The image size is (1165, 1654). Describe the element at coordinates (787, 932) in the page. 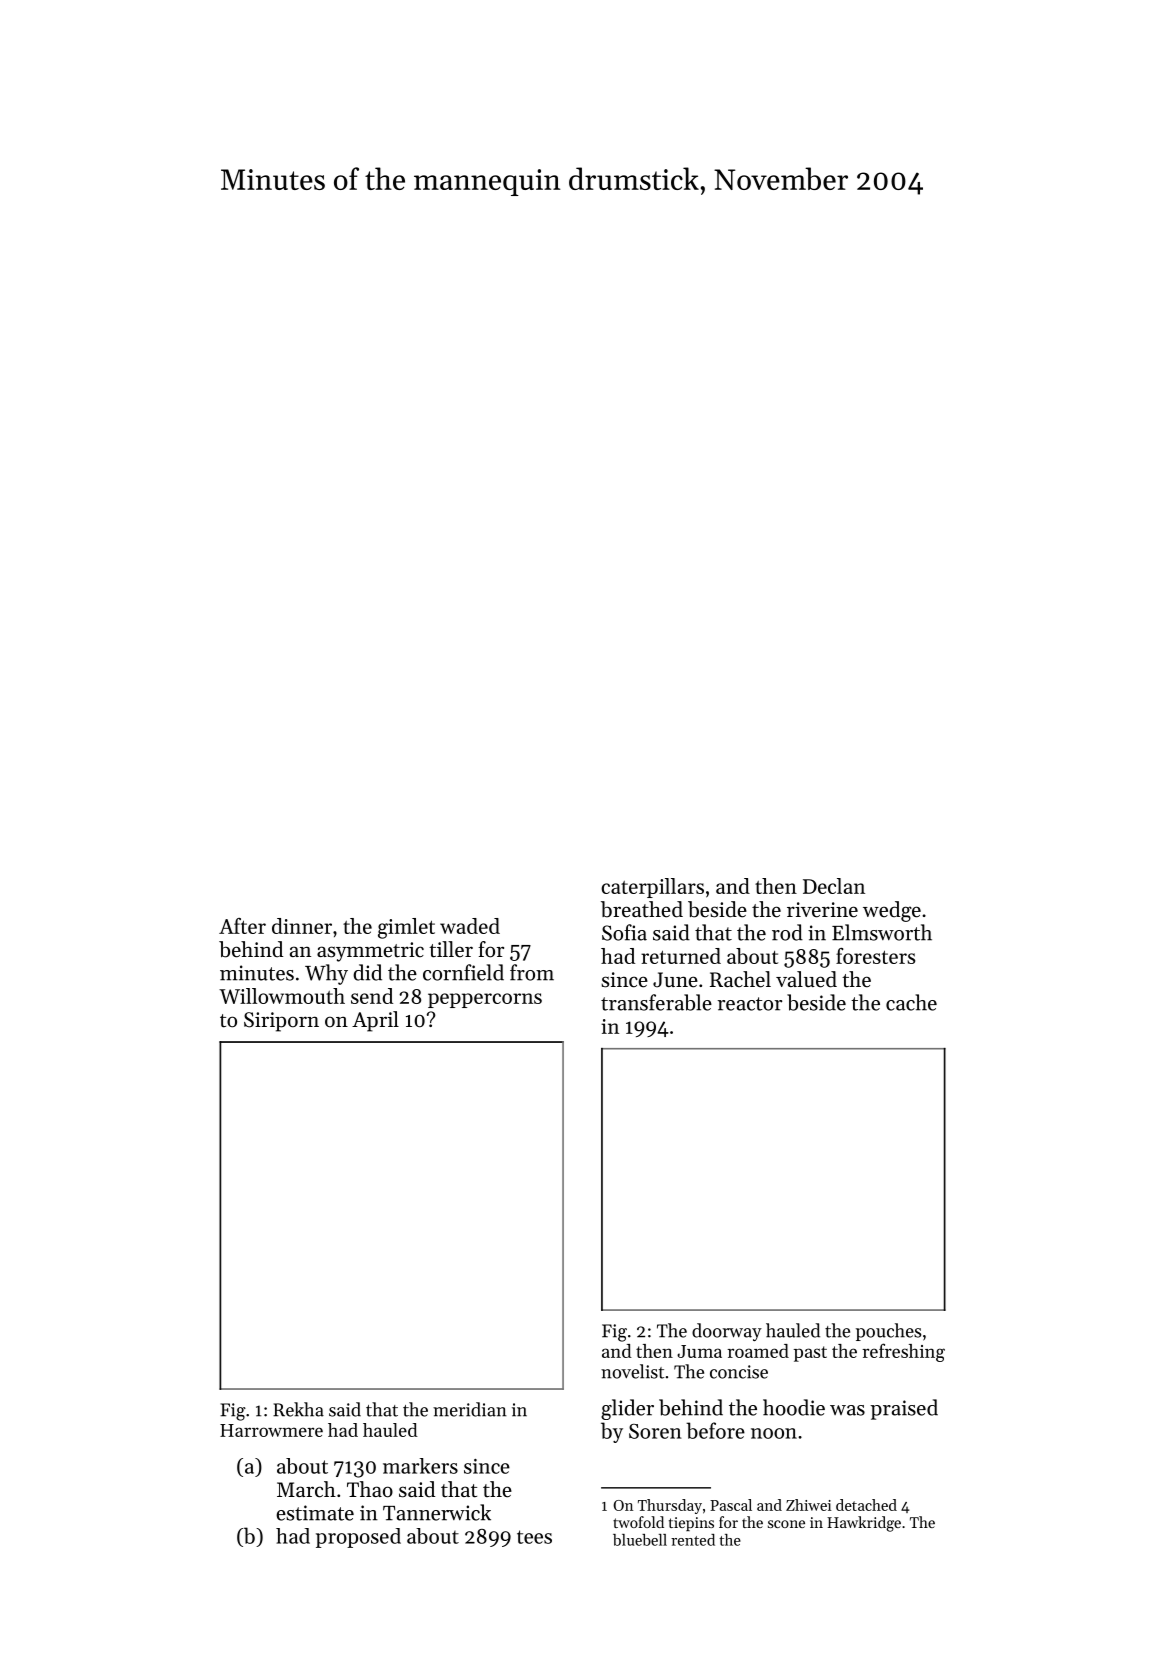

I see `rod` at that location.
